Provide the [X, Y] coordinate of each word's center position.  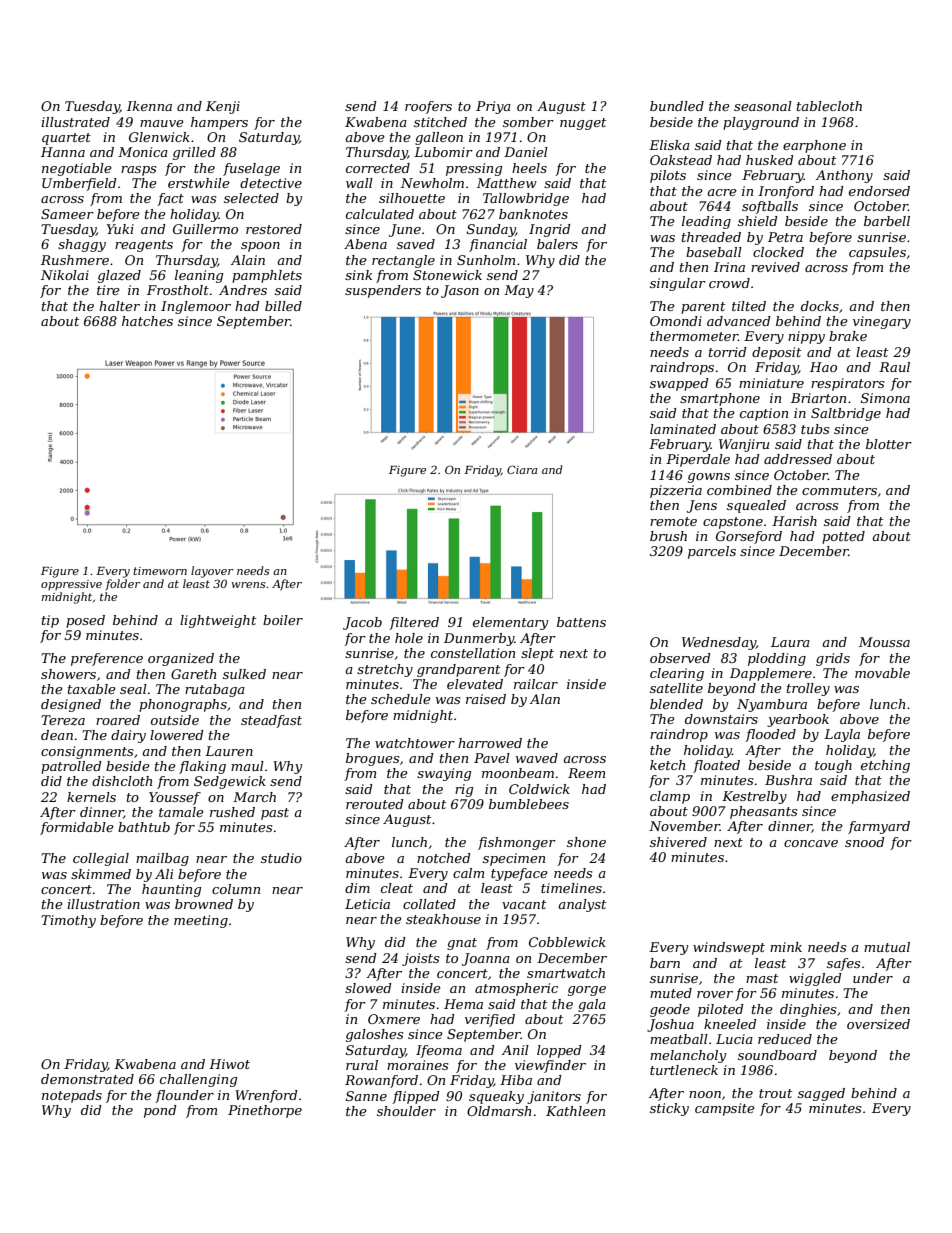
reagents [144, 246]
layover [212, 572]
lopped [559, 1051]
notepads [72, 1096]
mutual [887, 947]
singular [678, 284]
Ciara [522, 469]
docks [820, 306]
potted [843, 537]
